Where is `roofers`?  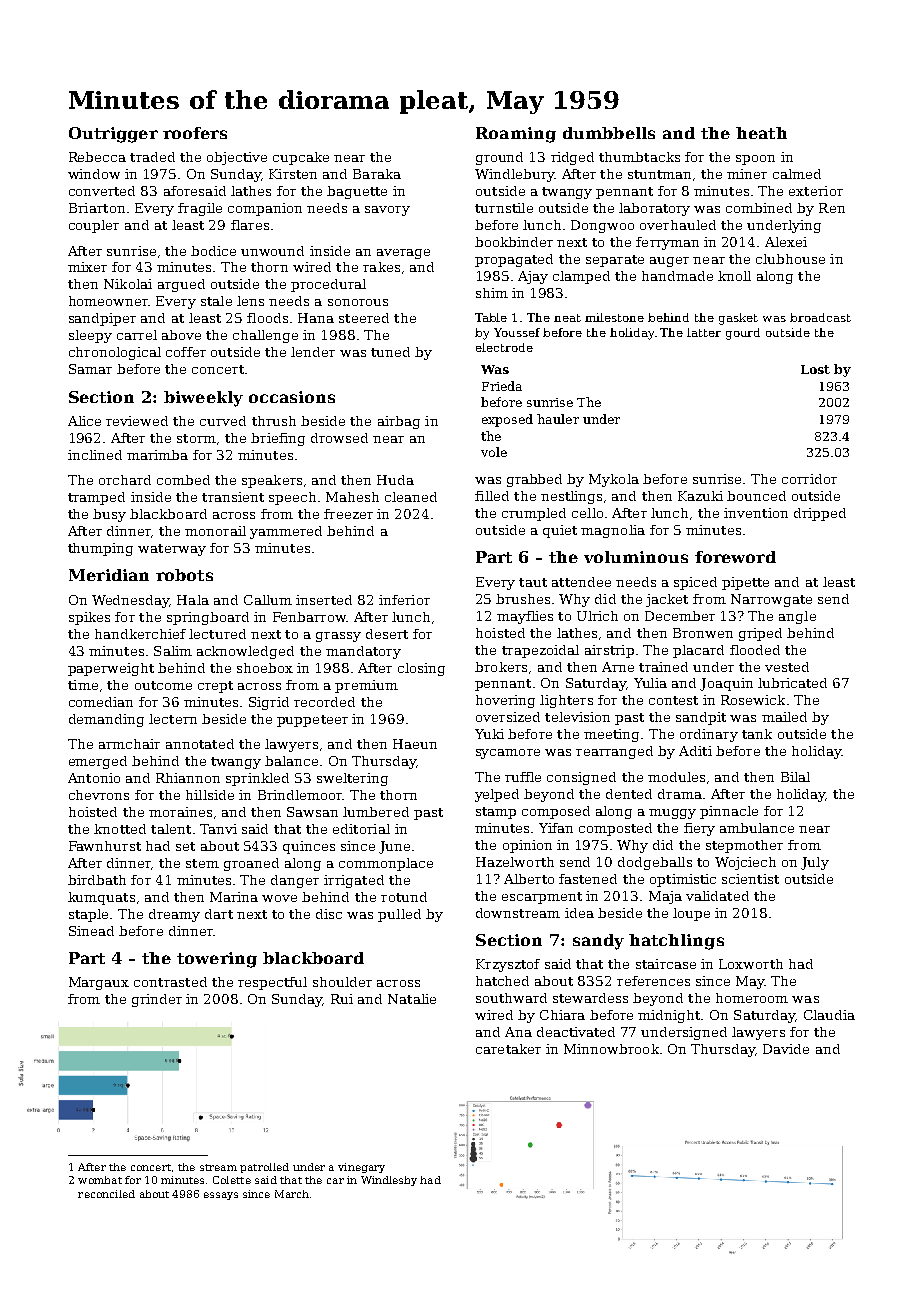 roofers is located at coordinates (195, 133).
